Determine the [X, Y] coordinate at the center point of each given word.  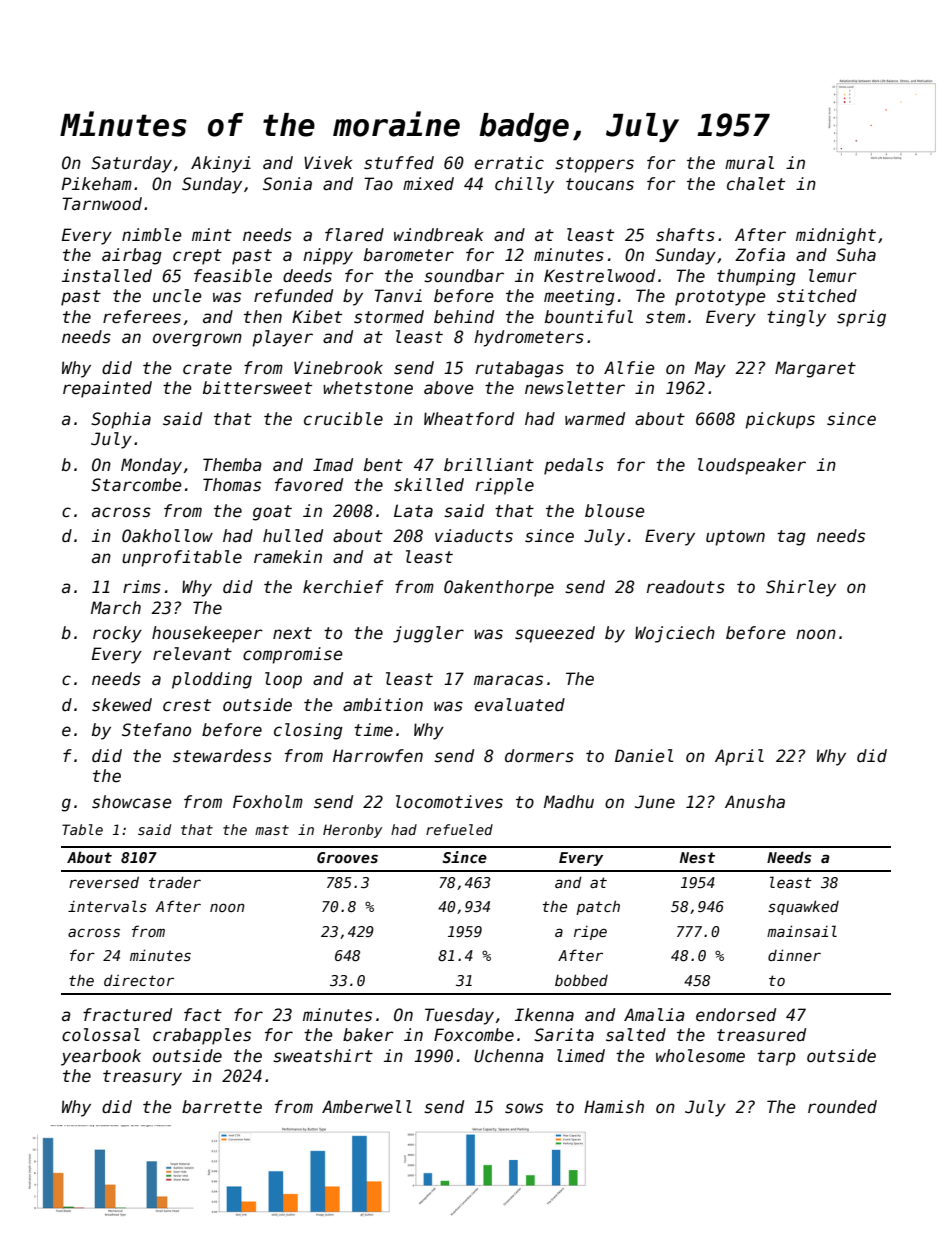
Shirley [801, 588]
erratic [509, 163]
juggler [428, 634]
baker [368, 1035]
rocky [117, 634]
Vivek [328, 163]
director [139, 980]
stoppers [594, 165]
